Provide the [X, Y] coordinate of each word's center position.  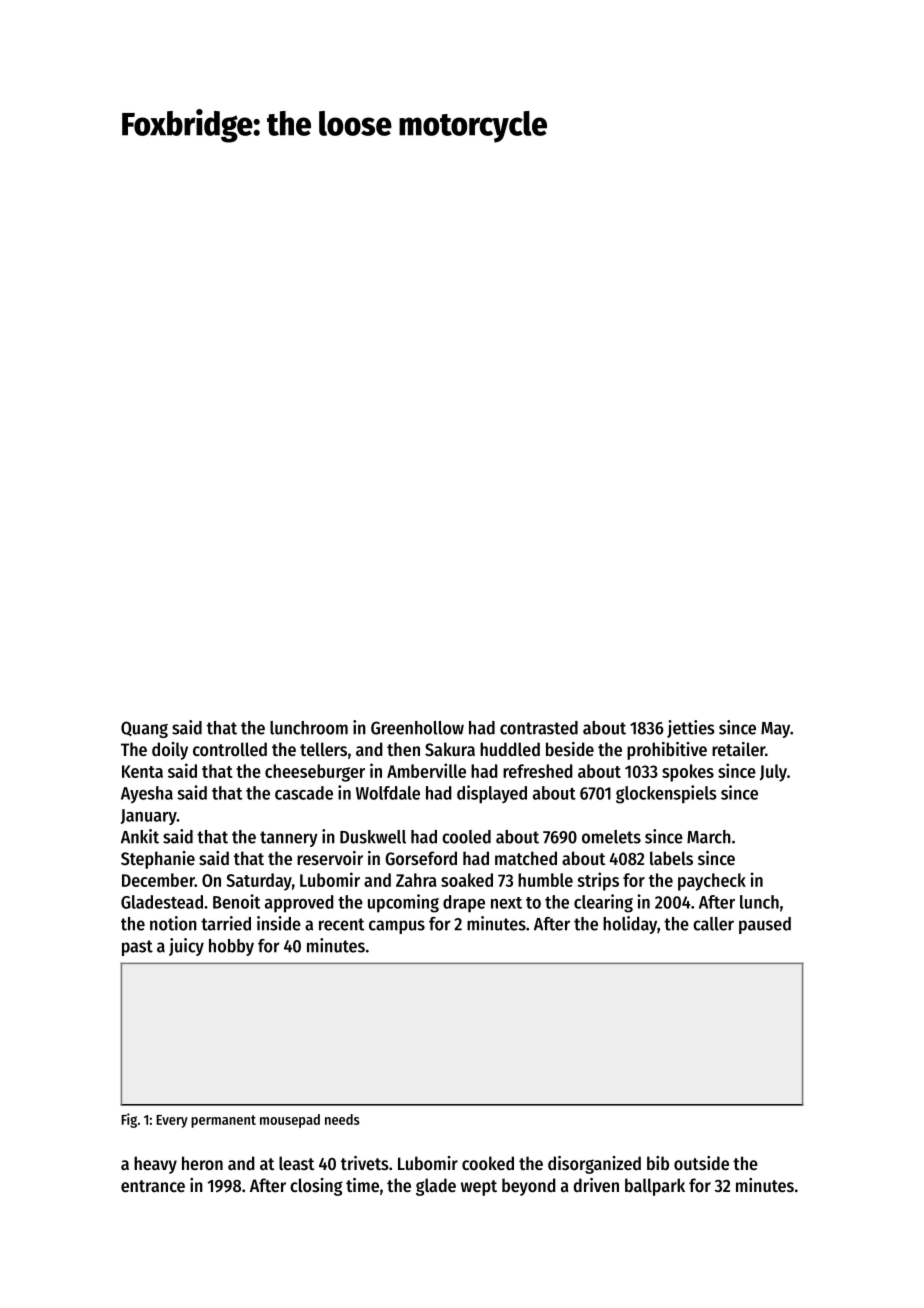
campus [397, 927]
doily [170, 751]
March [709, 837]
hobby [231, 947]
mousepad [290, 1121]
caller [713, 924]
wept [479, 1188]
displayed [492, 794]
